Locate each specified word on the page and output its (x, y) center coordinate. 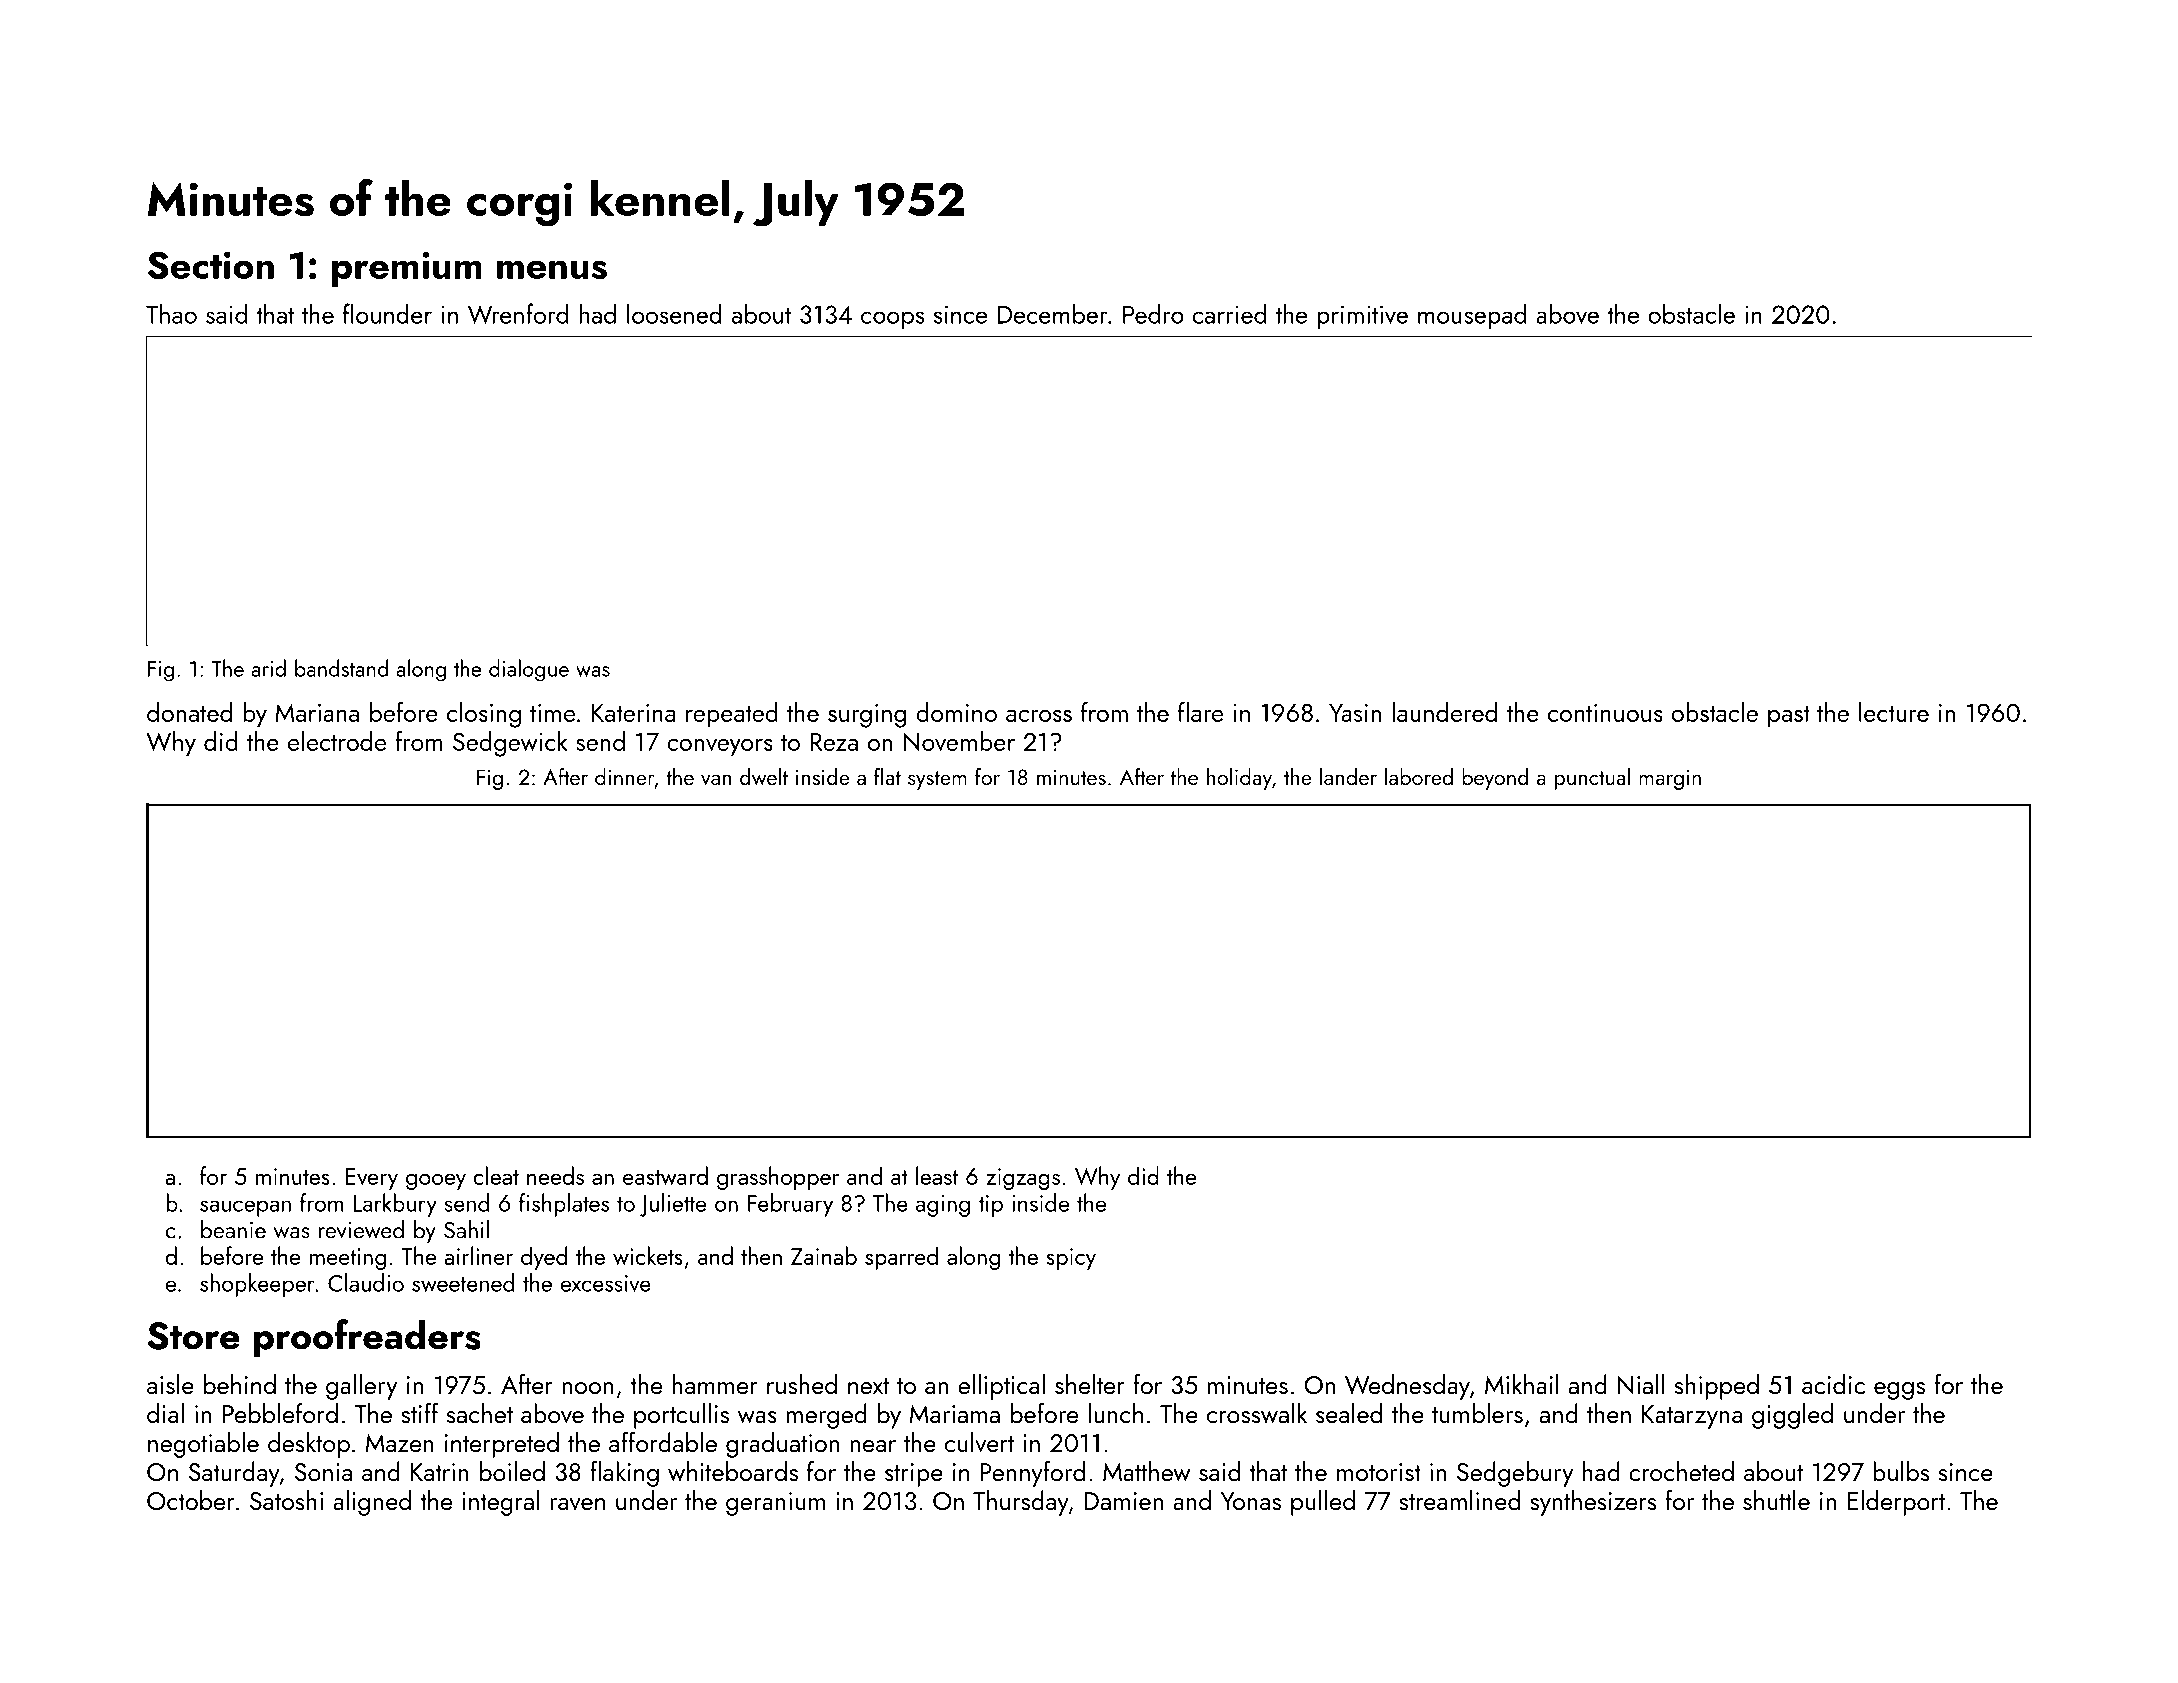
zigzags (1023, 1179)
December (1052, 313)
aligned (372, 1503)
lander (1348, 776)
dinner (624, 776)
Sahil (466, 1229)
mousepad (1472, 316)
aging (943, 1206)
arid (268, 668)
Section (210, 265)
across (1039, 716)
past (1789, 717)
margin (1670, 779)
